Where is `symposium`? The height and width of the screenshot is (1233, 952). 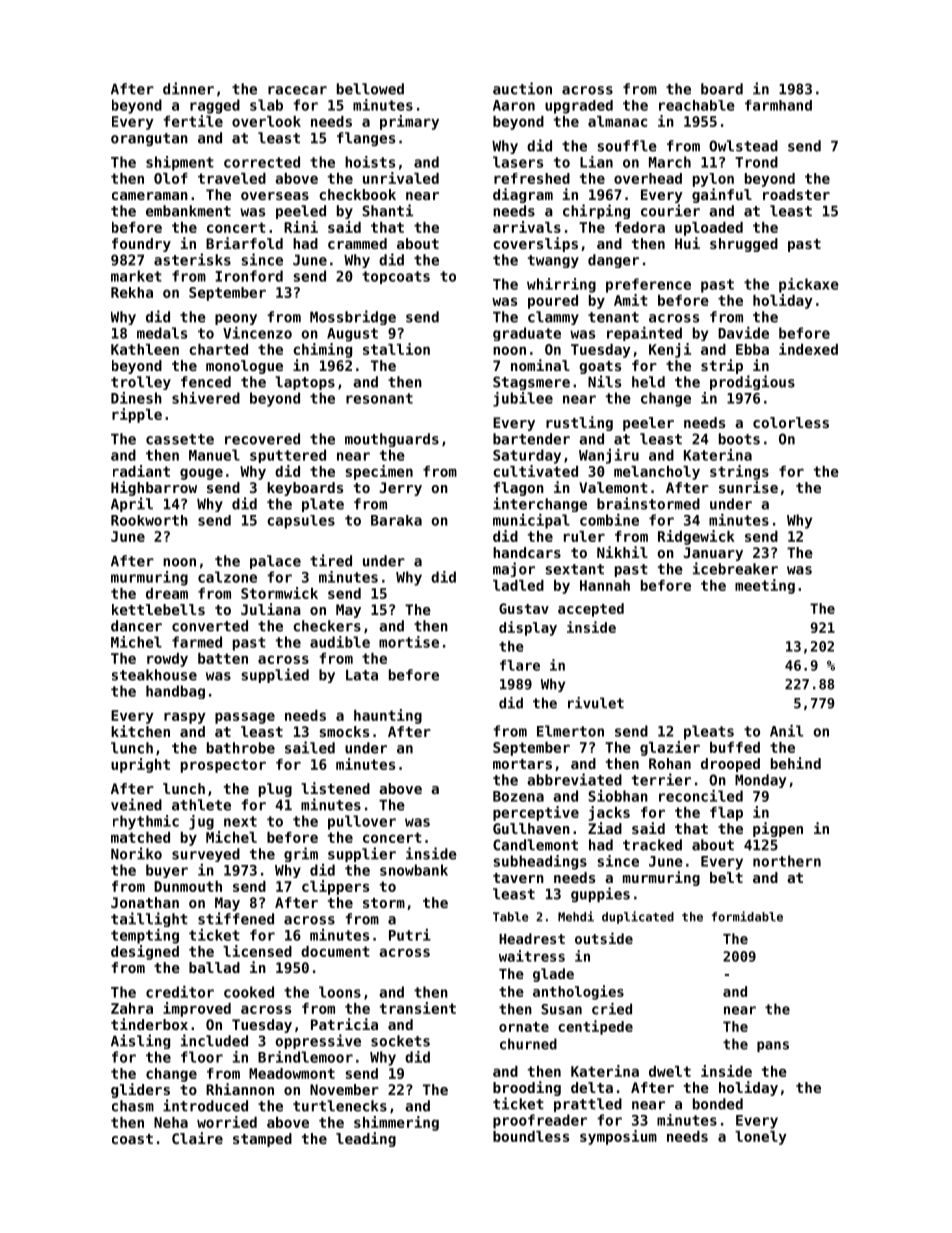 symposium is located at coordinates (618, 1137).
